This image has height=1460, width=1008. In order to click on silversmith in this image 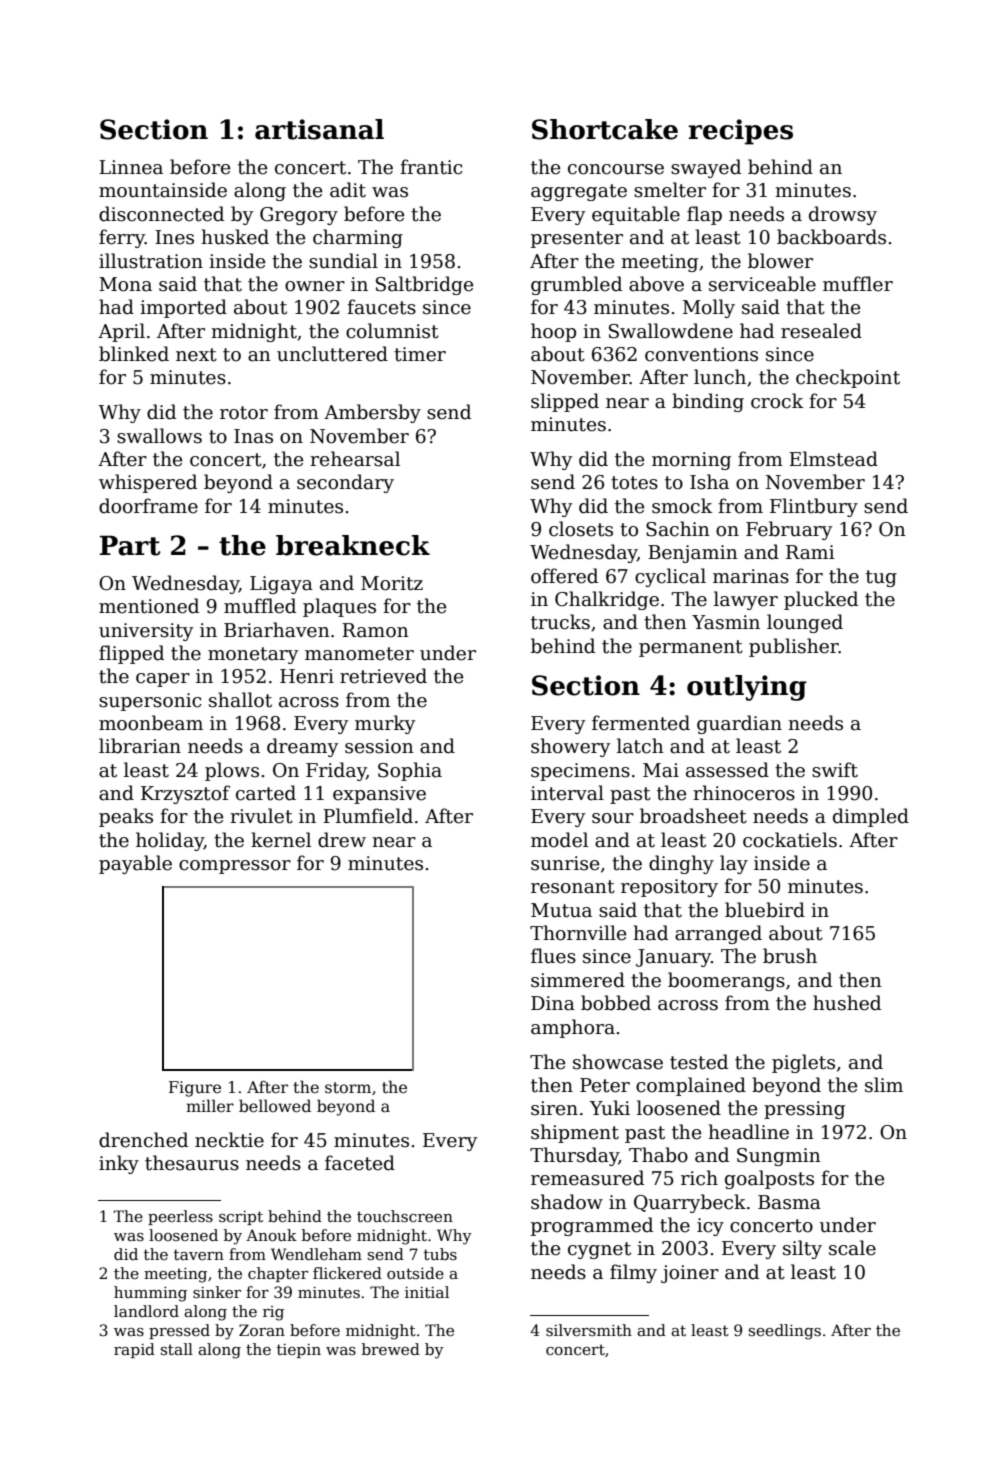, I will do `click(589, 1330)`.
